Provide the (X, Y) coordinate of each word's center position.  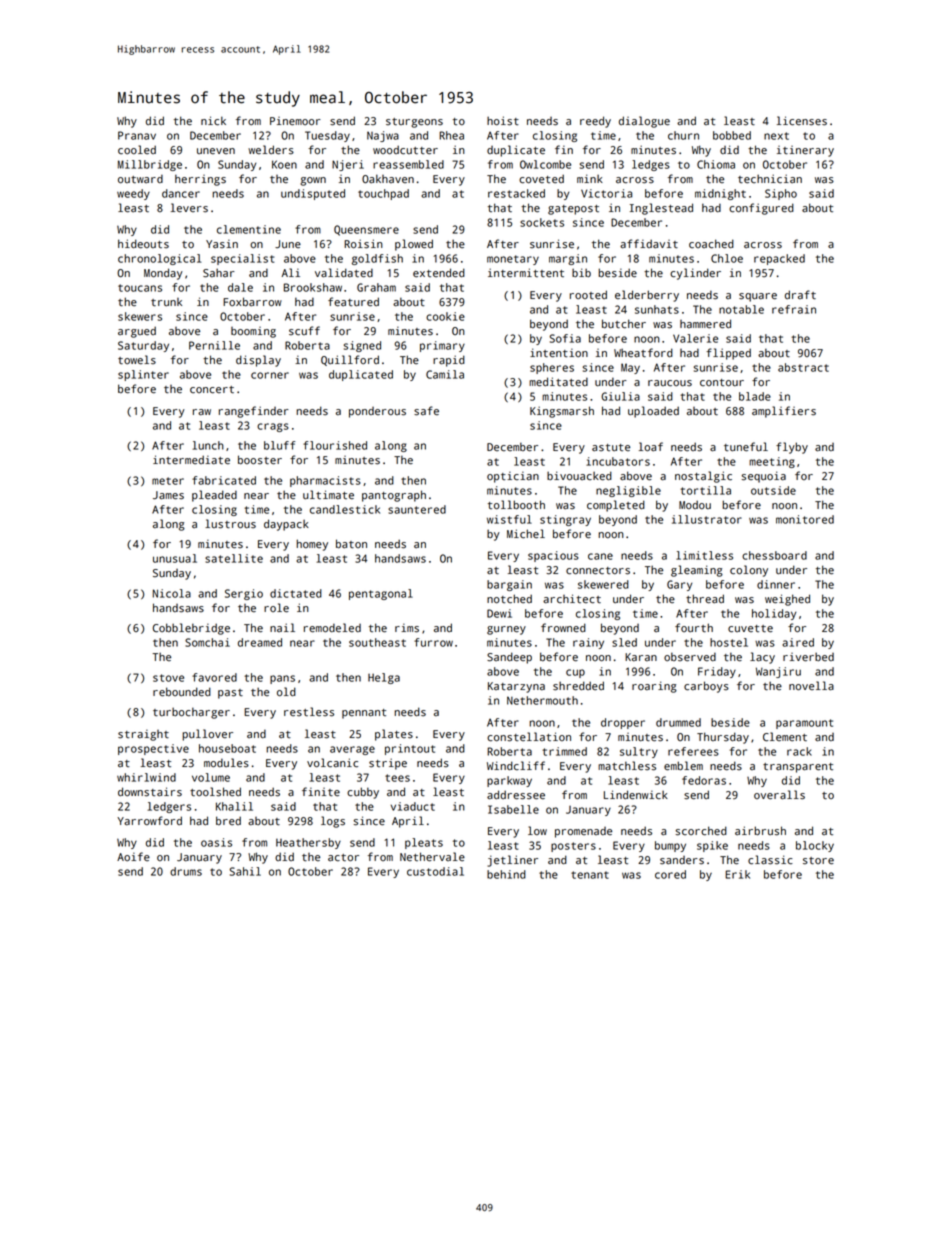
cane (600, 556)
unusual (175, 558)
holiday (774, 614)
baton (351, 544)
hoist (503, 121)
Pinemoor (295, 121)
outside (773, 490)
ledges (651, 165)
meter (168, 481)
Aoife (133, 857)
